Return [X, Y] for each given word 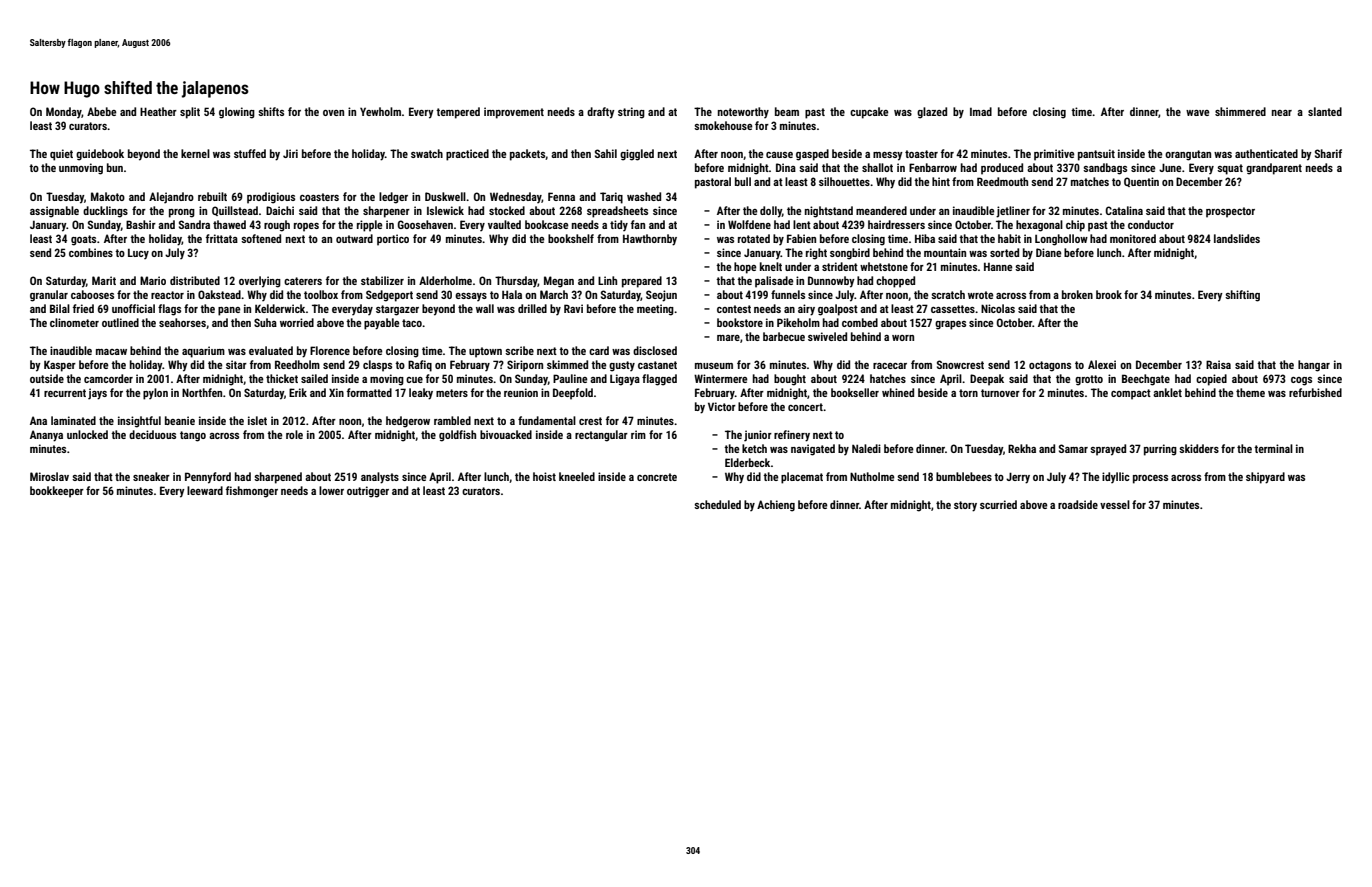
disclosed [655, 350]
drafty [601, 113]
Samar [1073, 448]
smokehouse [723, 125]
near [1282, 113]
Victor [722, 406]
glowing [237, 113]
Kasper [60, 366]
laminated [73, 420]
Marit [104, 280]
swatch [427, 153]
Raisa [1218, 364]
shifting [1242, 296]
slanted [1325, 111]
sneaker [151, 476]
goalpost [838, 310]
